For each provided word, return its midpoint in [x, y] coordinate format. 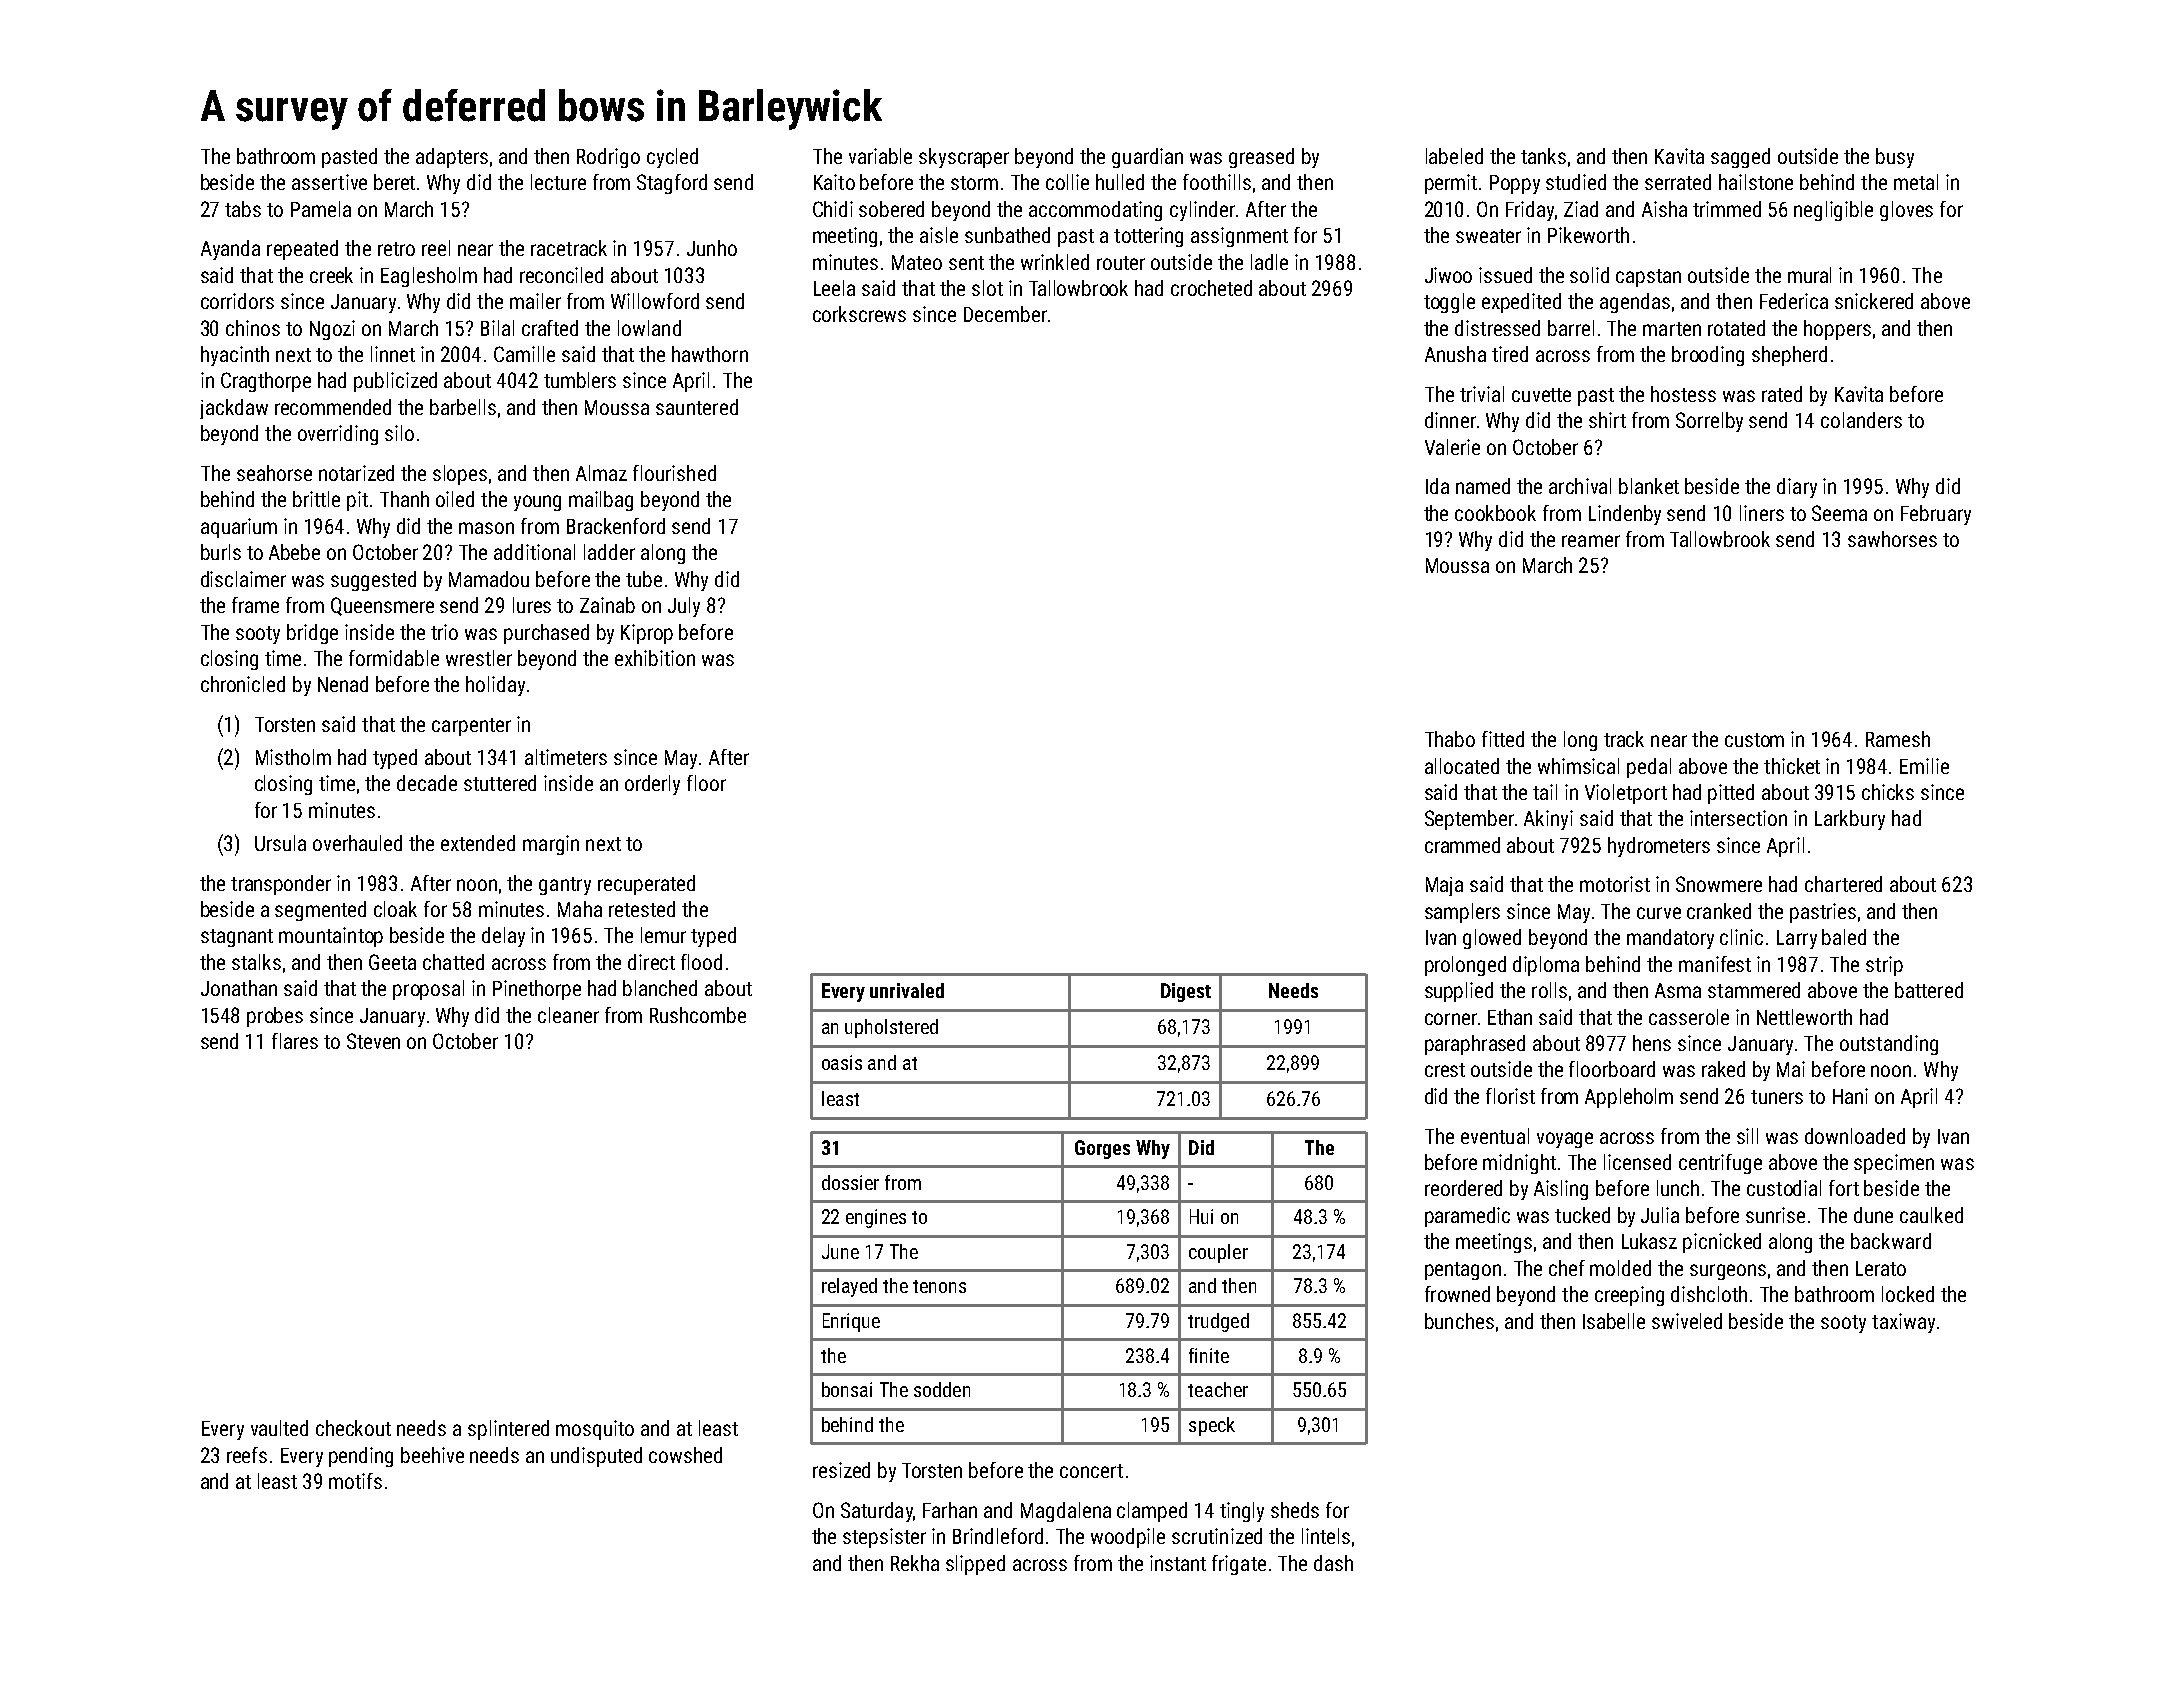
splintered [508, 1430]
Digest [1186, 992]
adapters [452, 158]
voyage [1565, 1140]
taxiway [1903, 1323]
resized [841, 1470]
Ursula [280, 843]
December [1005, 314]
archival [1580, 486]
